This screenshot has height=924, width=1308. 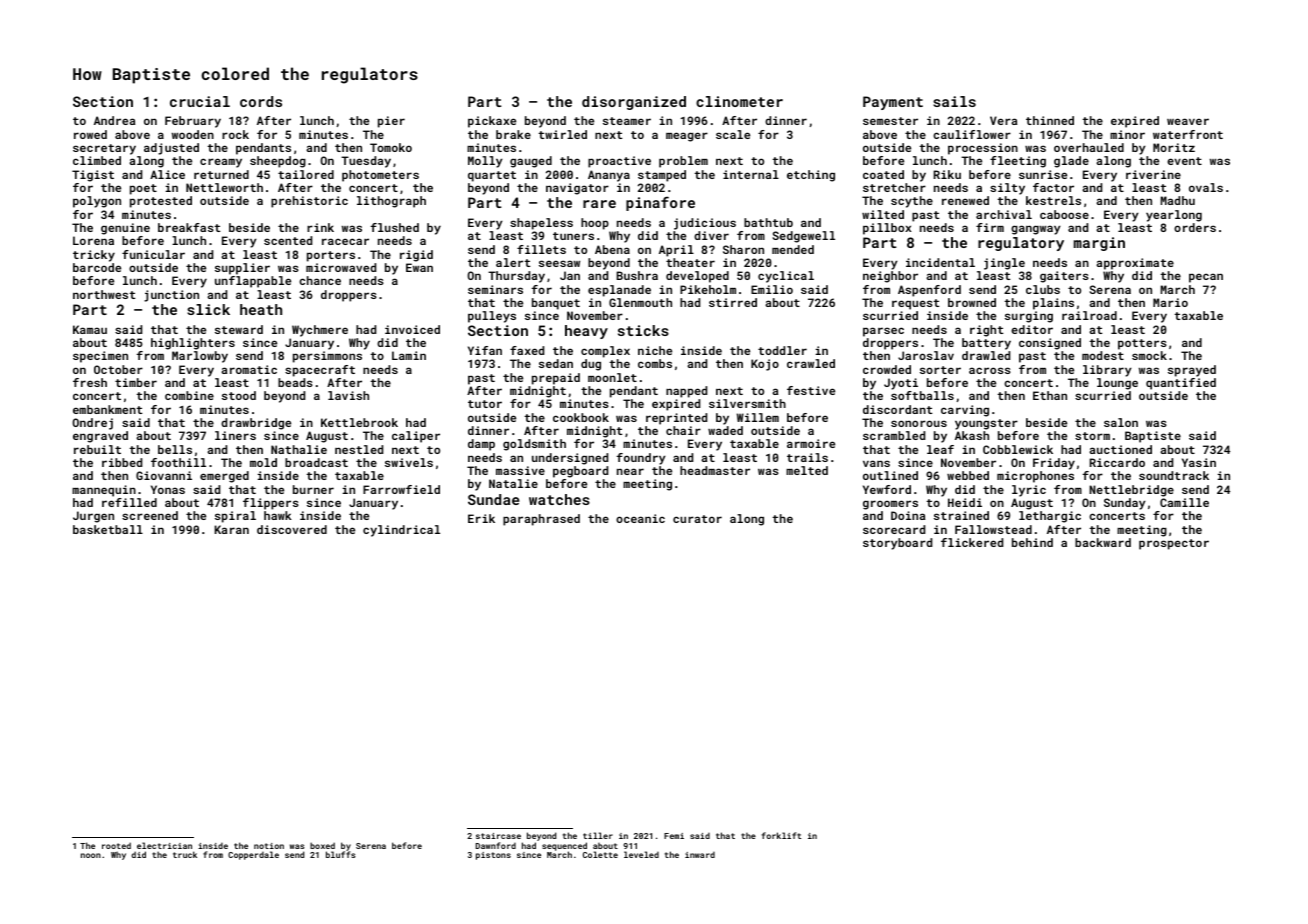 What do you see at coordinates (781, 835) in the screenshot?
I see `forklift` at bounding box center [781, 835].
